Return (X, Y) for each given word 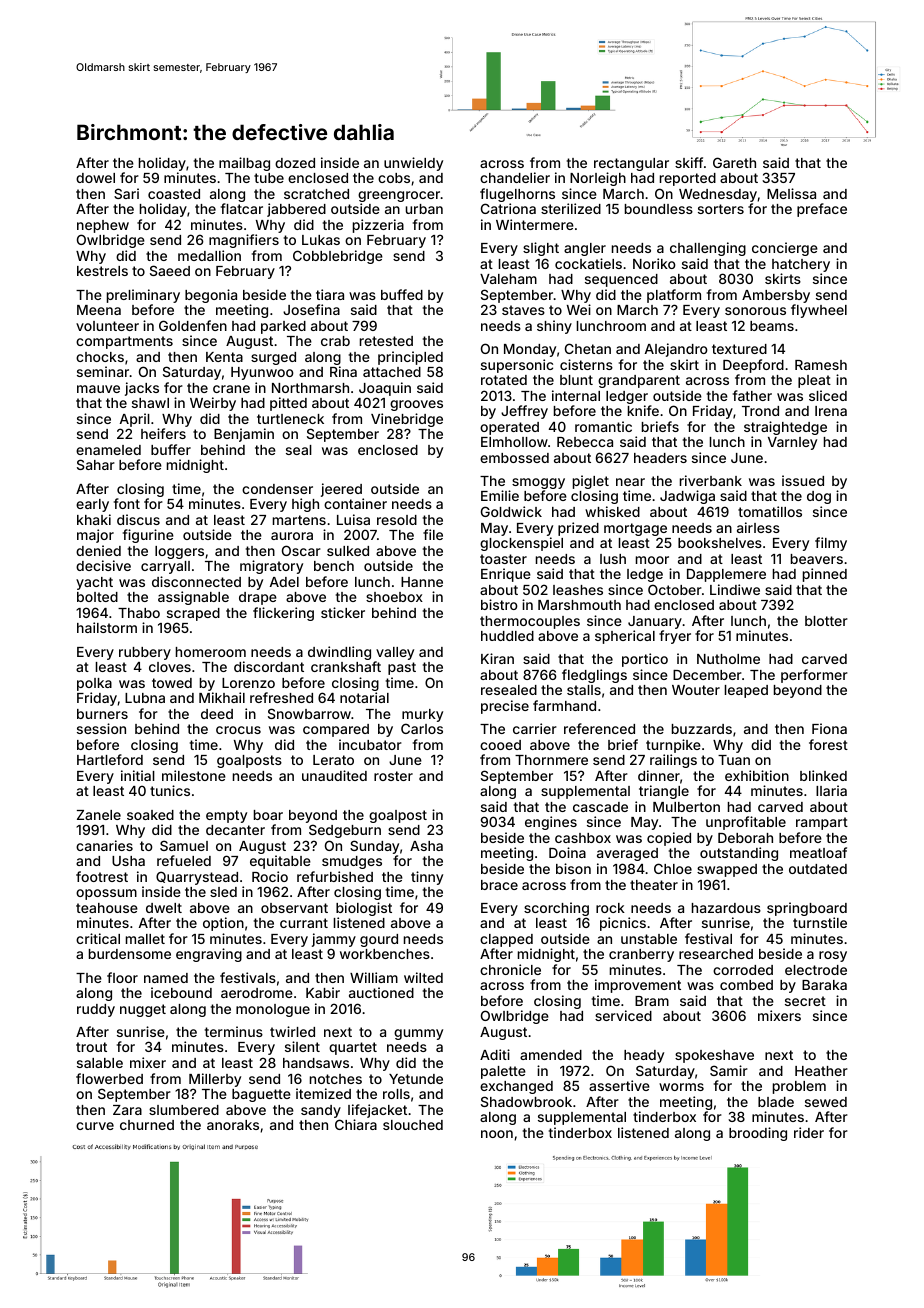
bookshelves (720, 543)
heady (644, 1056)
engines (551, 823)
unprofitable (746, 823)
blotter (826, 621)
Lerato (333, 760)
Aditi (495, 1054)
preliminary (143, 296)
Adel (284, 582)
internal (576, 395)
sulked (348, 551)
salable (100, 1063)
